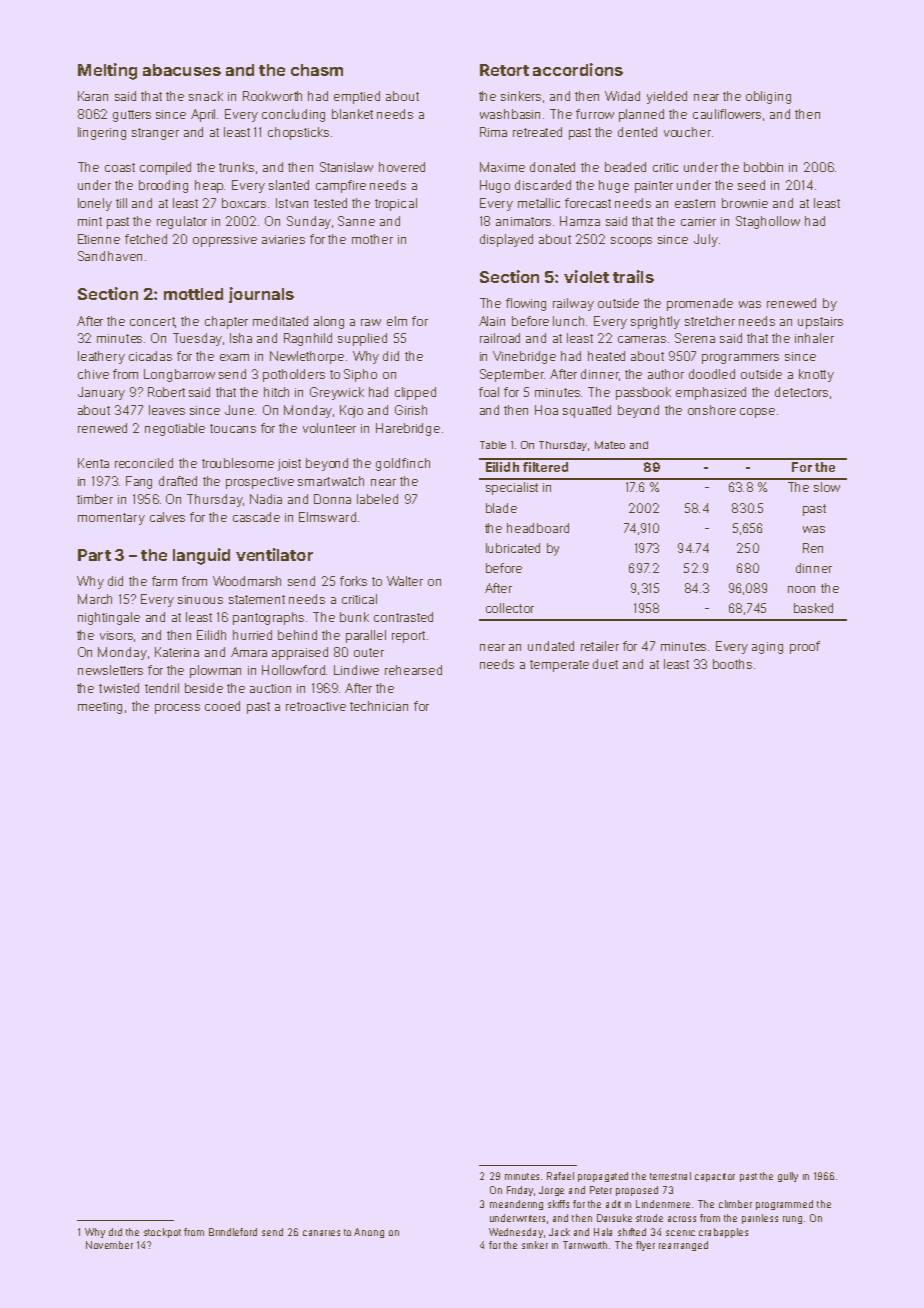 This image has height=1308, width=924. I want to click on proof, so click(805, 647).
